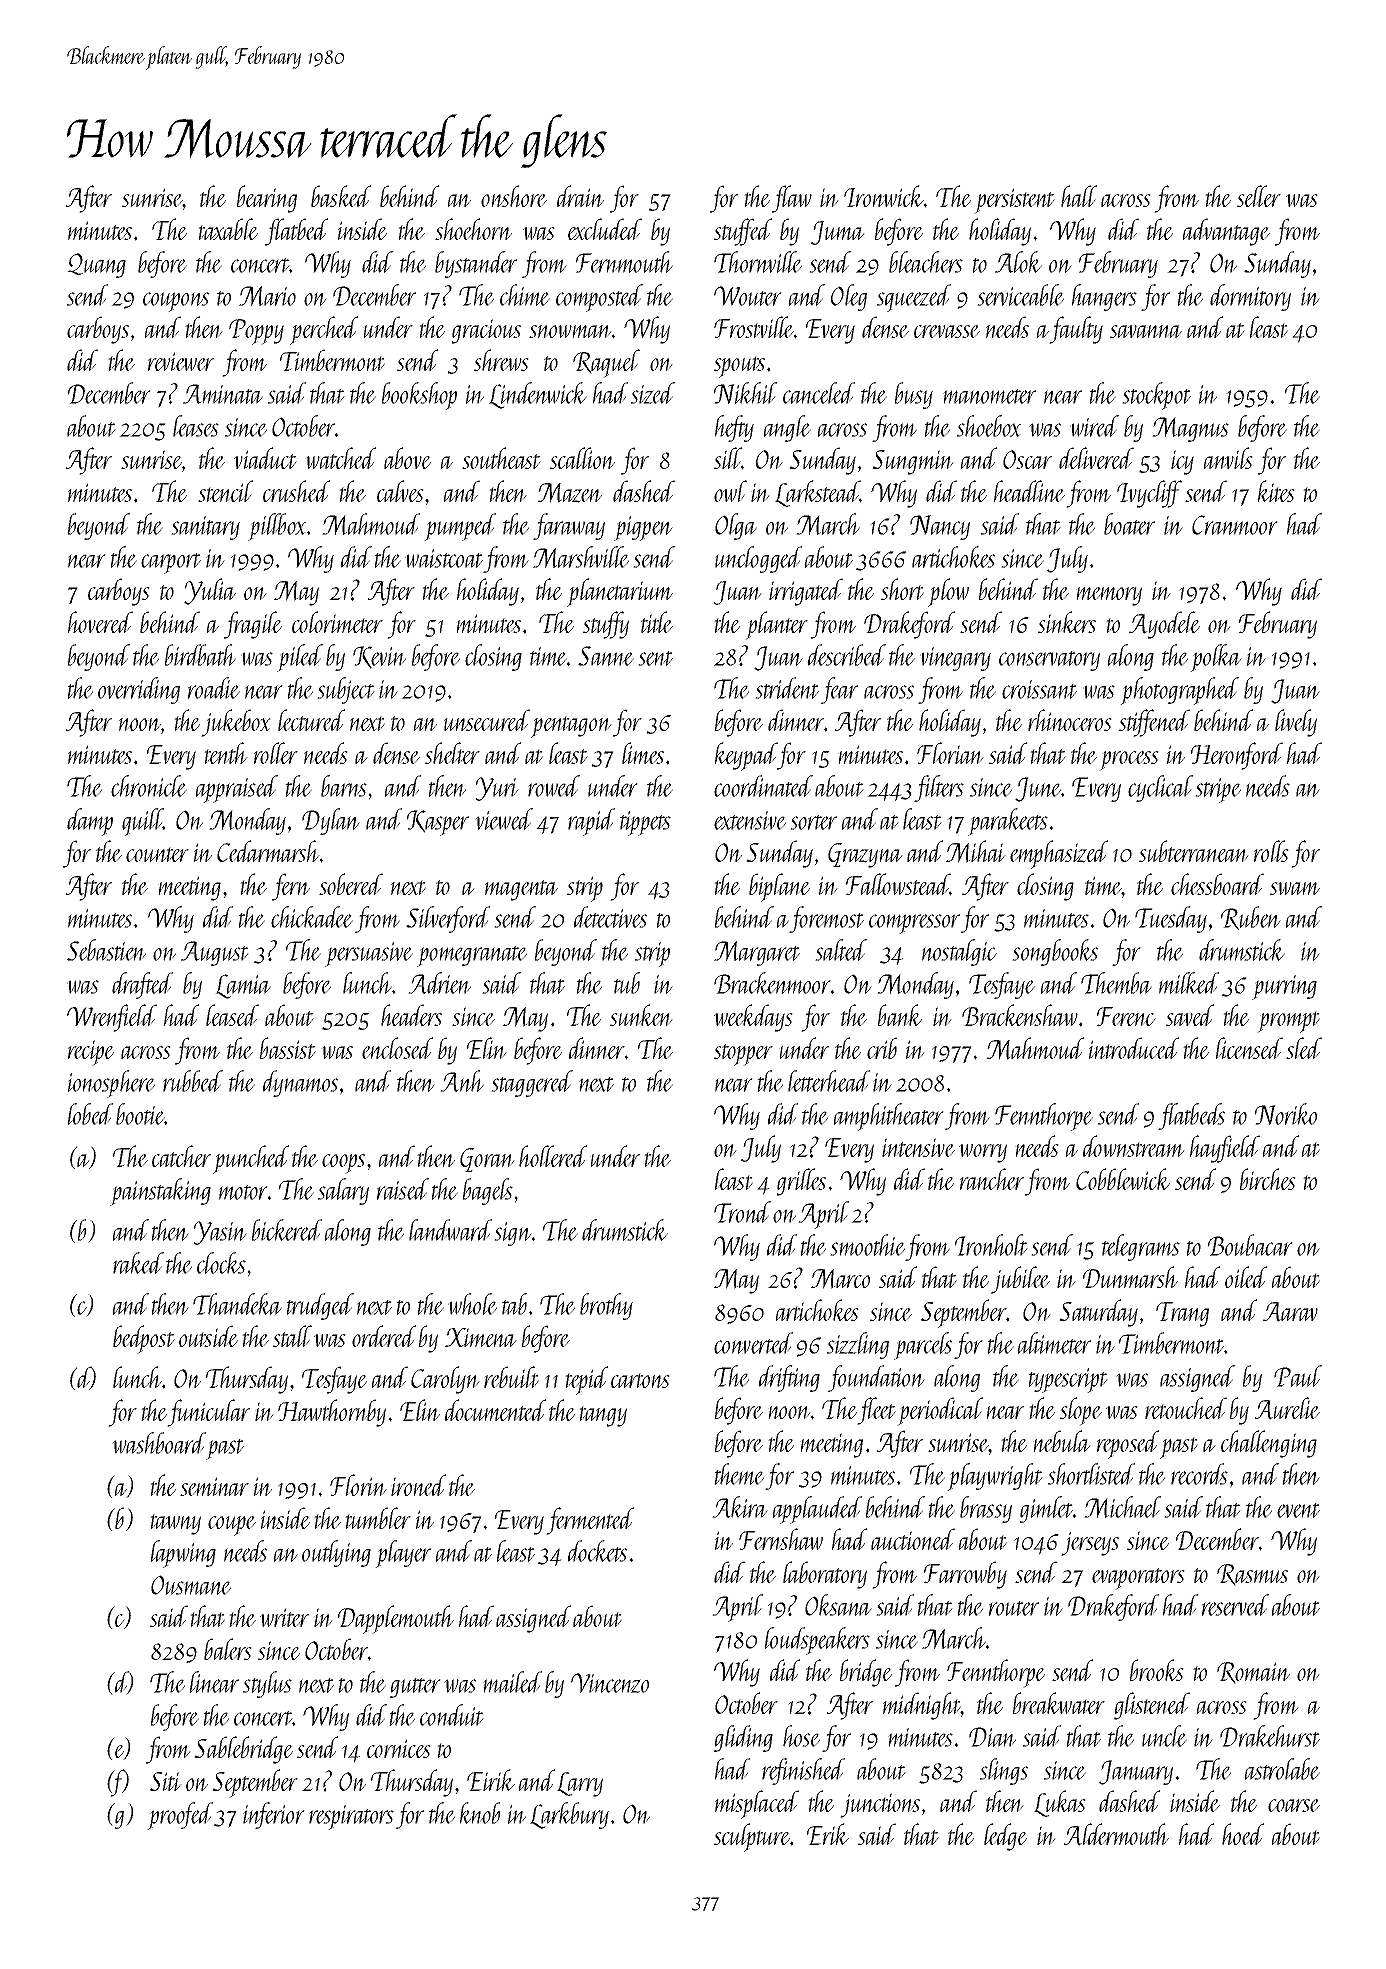 This document has height=1969, width=1386. I want to click on dormitory, so click(1250, 297).
